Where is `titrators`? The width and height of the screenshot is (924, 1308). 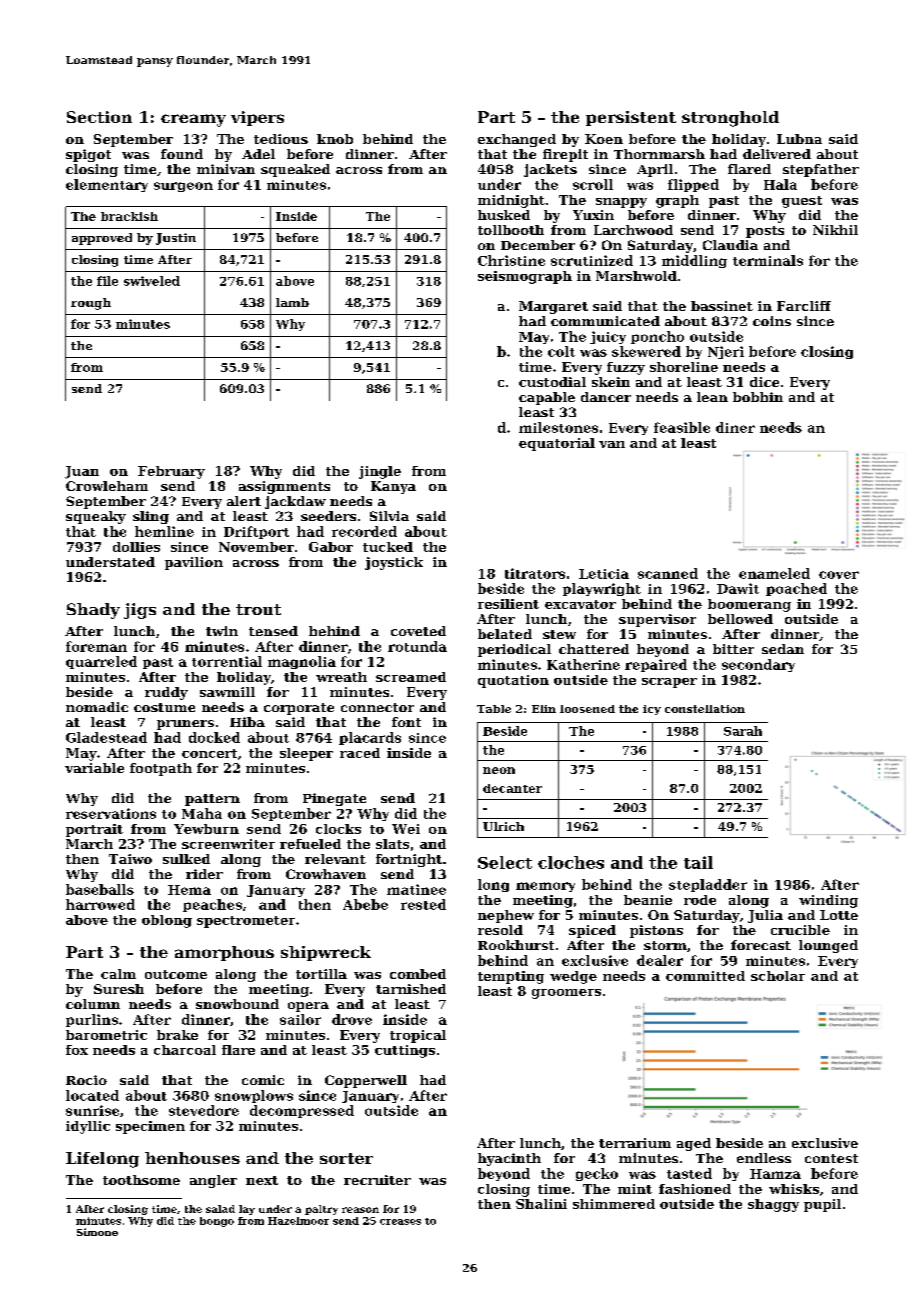 titrators is located at coordinates (535, 573).
